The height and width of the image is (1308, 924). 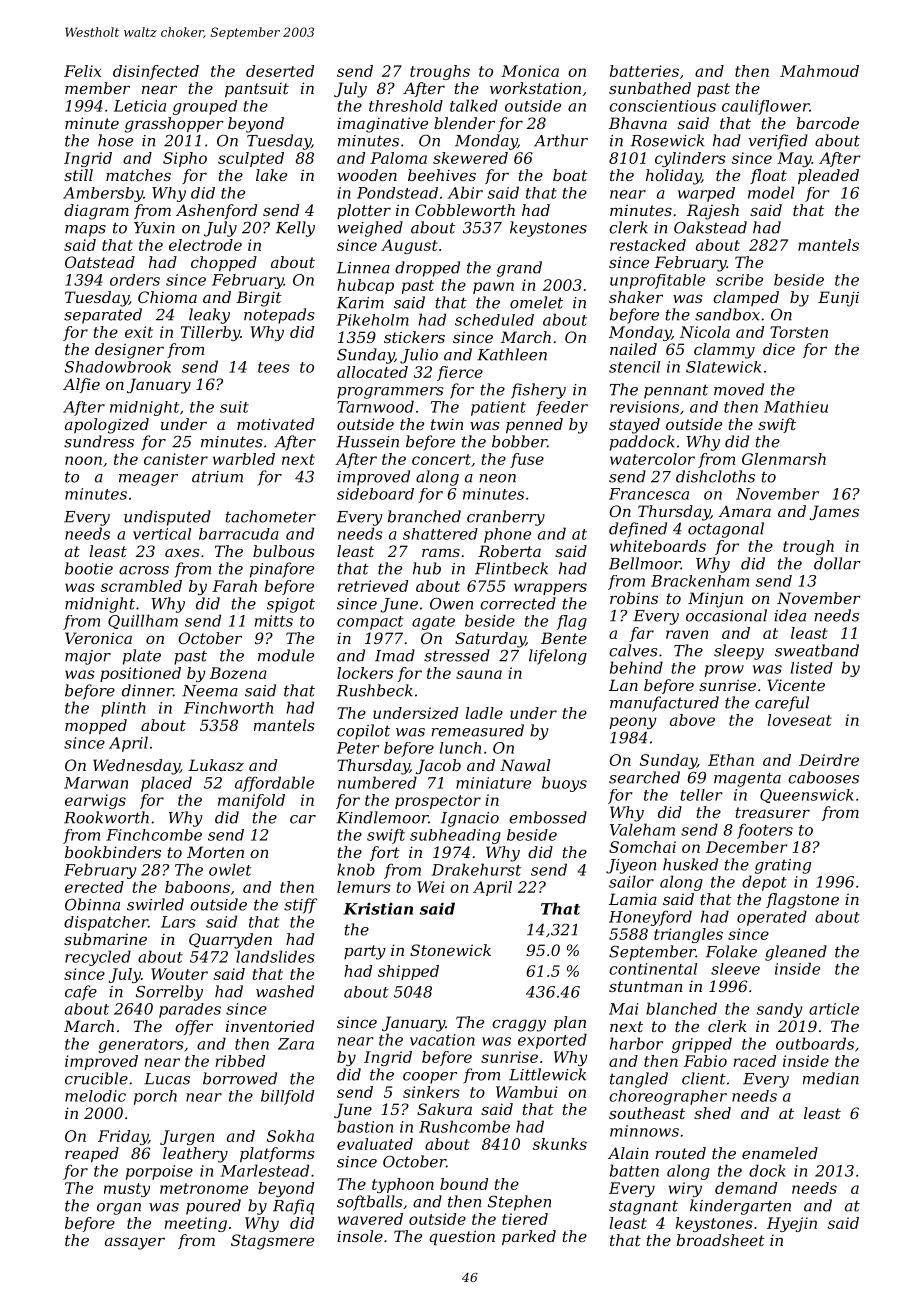 I want to click on Mathieu, so click(x=796, y=407).
